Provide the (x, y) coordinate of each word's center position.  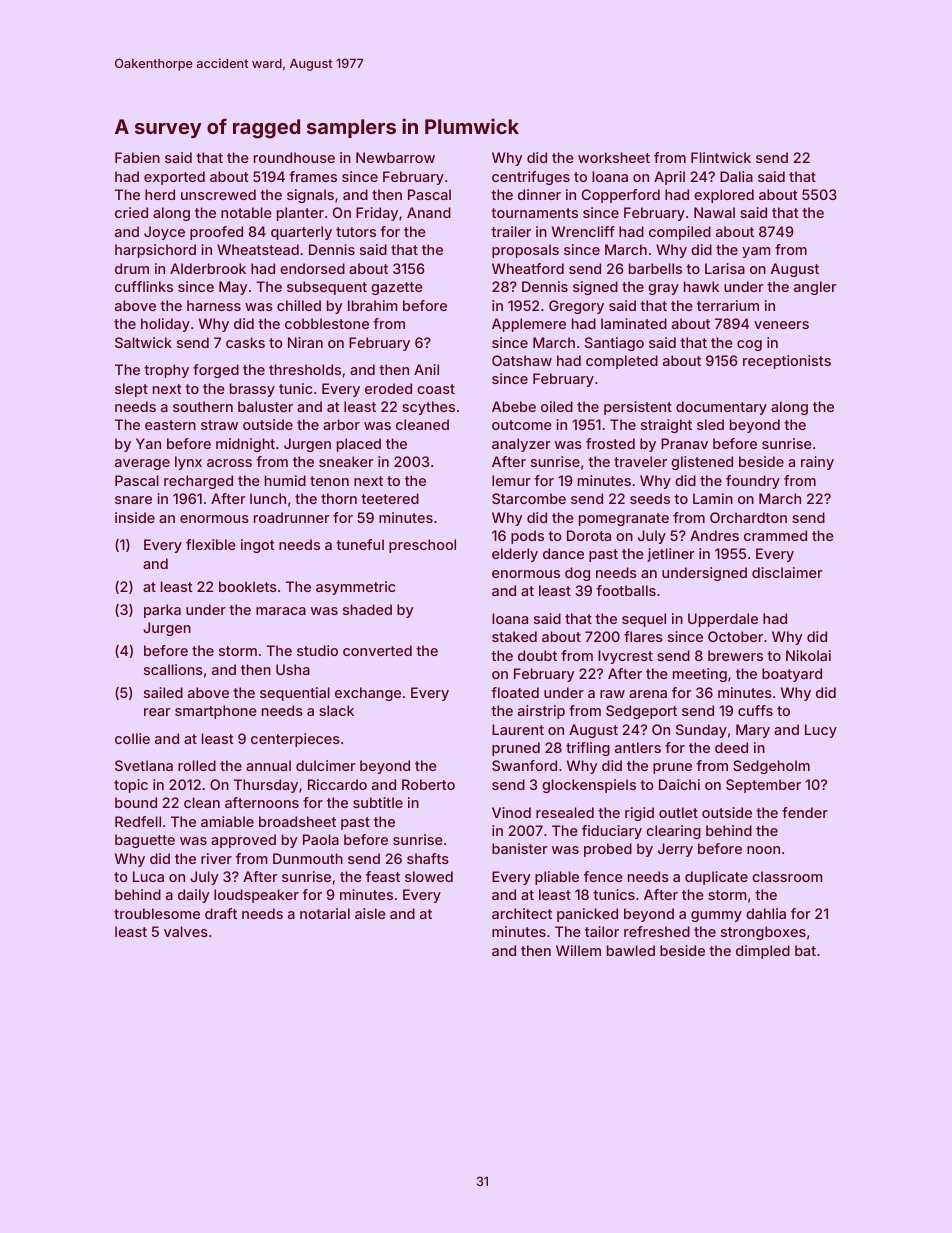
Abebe (514, 406)
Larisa (725, 268)
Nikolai (808, 655)
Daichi (679, 784)
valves (186, 931)
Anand (429, 212)
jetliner (671, 555)
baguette (145, 841)
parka (162, 611)
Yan (148, 443)
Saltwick (143, 342)
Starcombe (529, 498)
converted (377, 650)
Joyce (164, 233)
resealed (565, 812)
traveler (640, 461)
